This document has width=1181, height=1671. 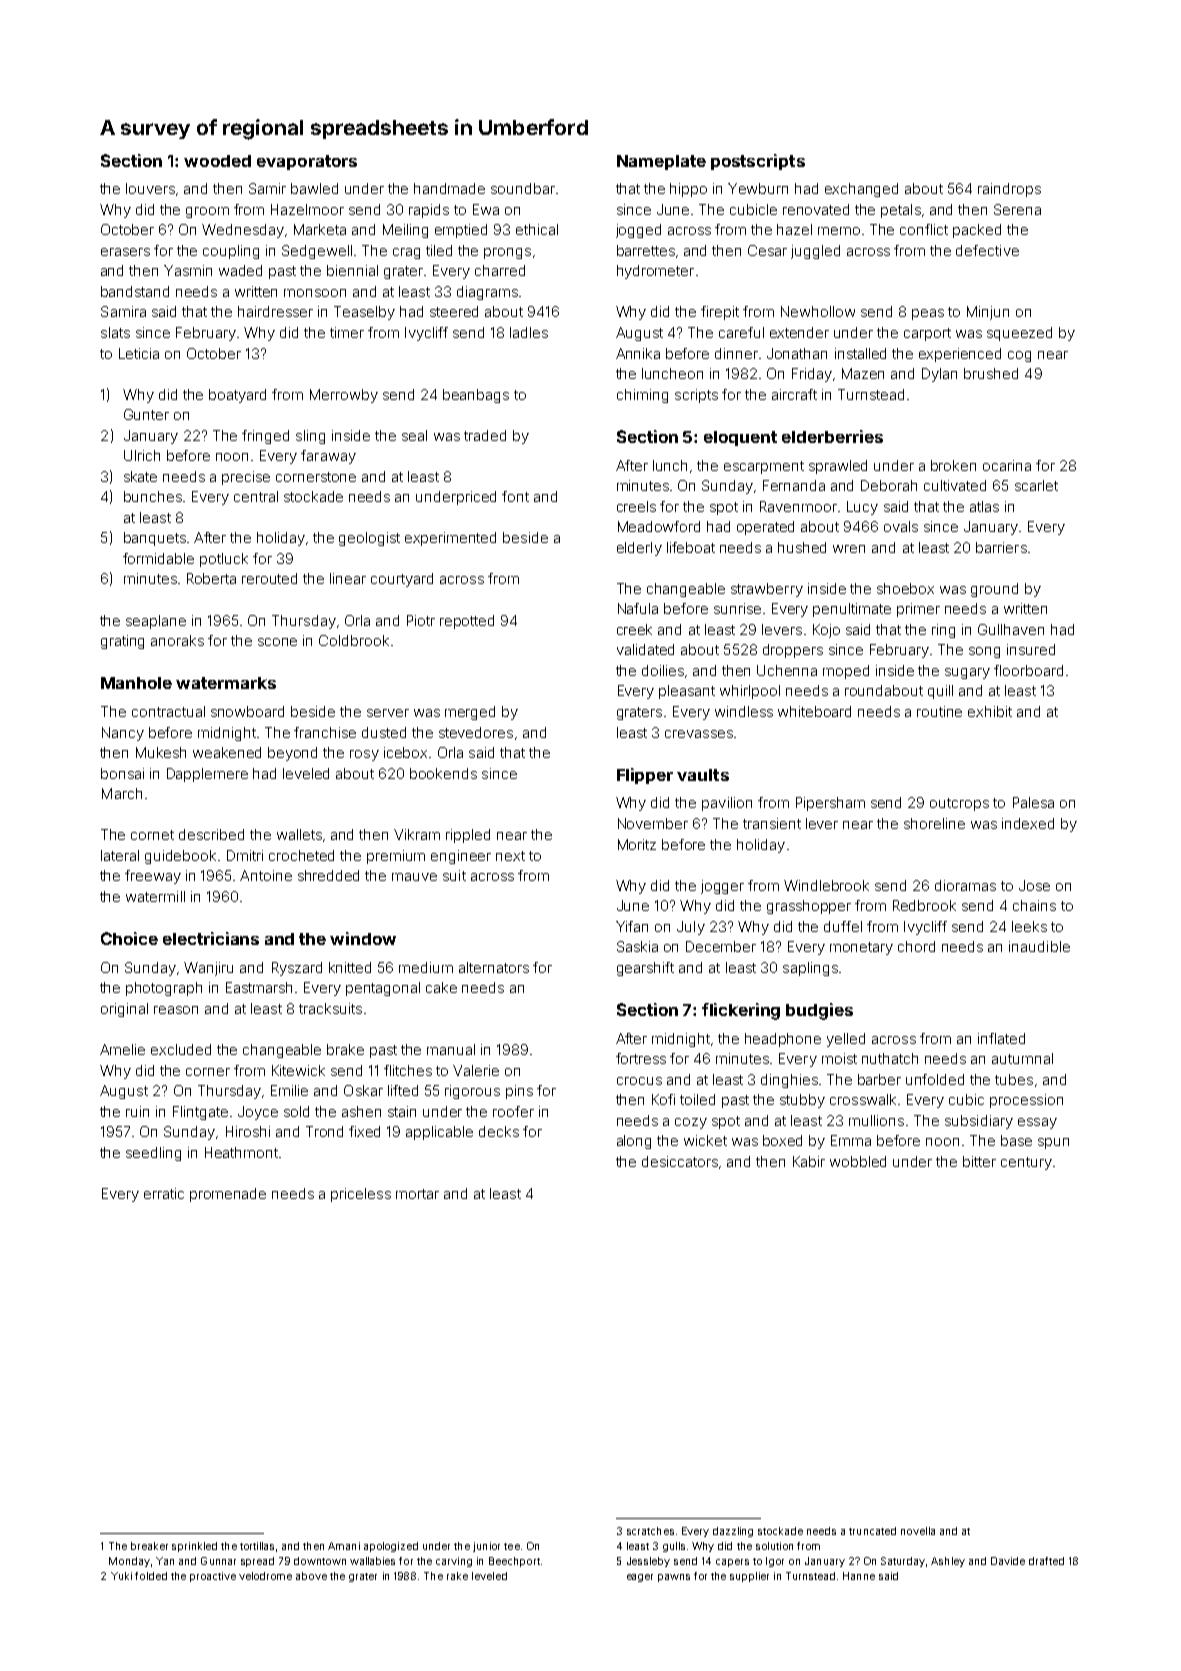 I want to click on rosy, so click(x=364, y=755).
